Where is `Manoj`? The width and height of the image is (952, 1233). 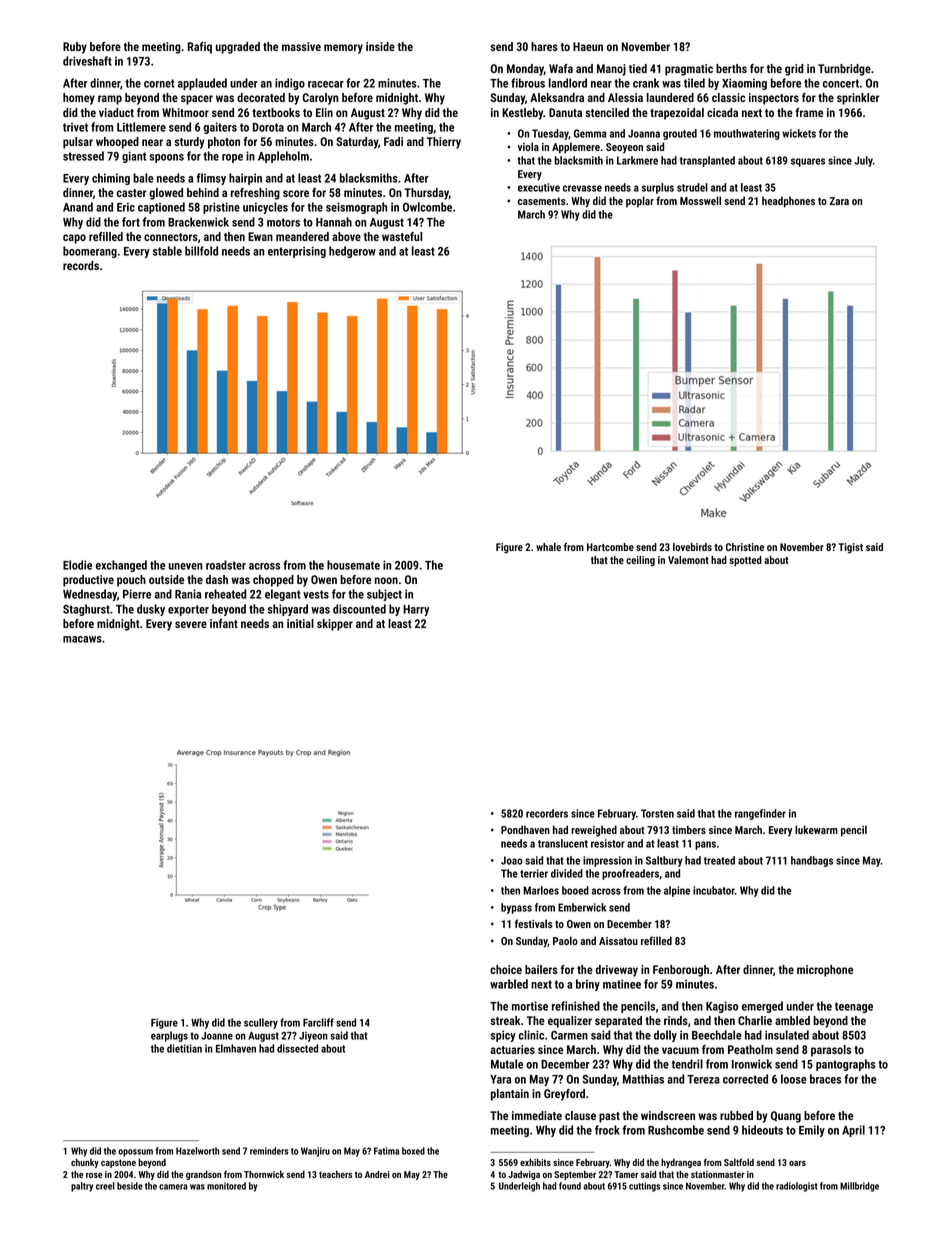
Manoj is located at coordinates (611, 70).
